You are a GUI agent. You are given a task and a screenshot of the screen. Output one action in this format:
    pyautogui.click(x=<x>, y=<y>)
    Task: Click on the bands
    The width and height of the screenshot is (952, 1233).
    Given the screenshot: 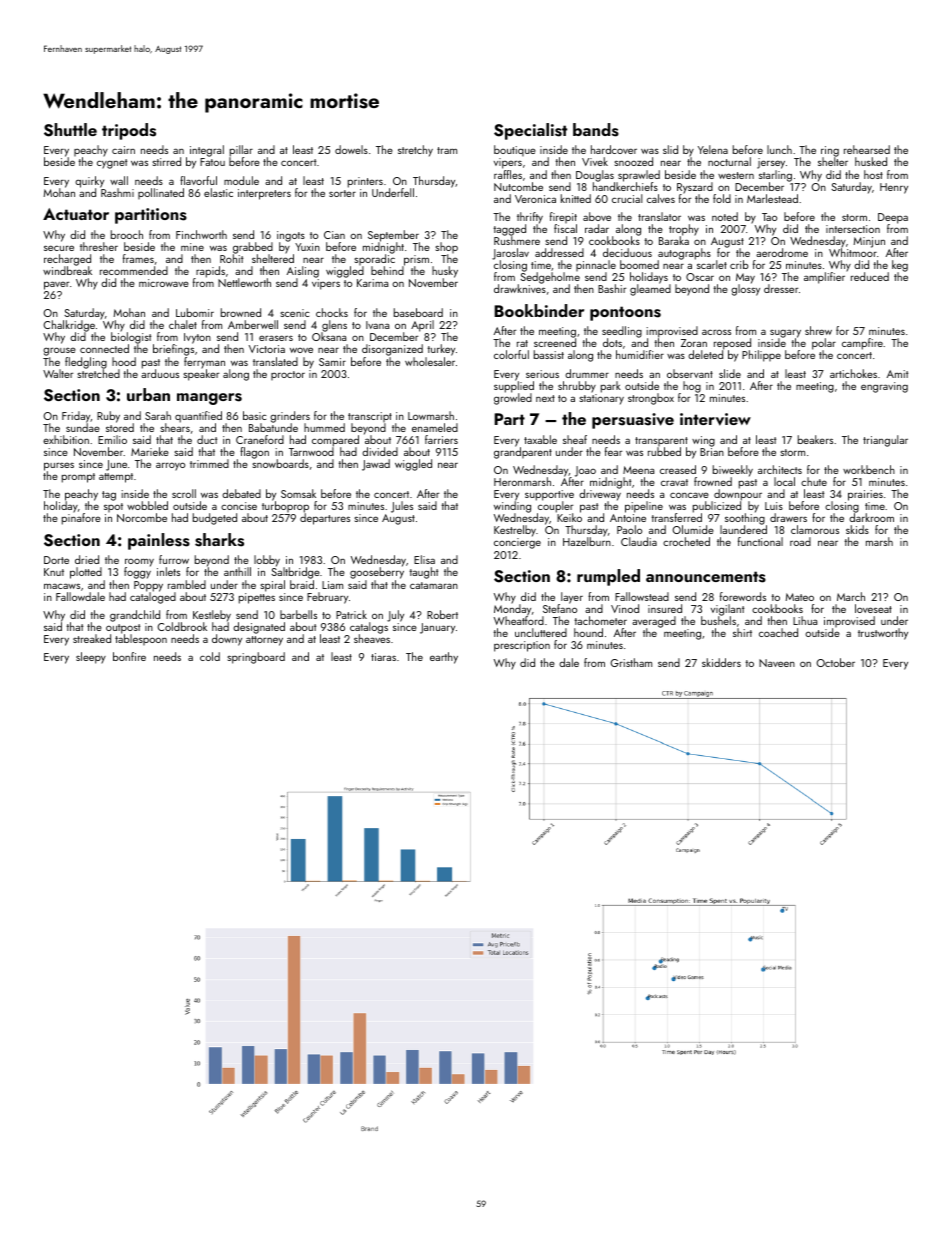 What is the action you would take?
    pyautogui.click(x=596, y=130)
